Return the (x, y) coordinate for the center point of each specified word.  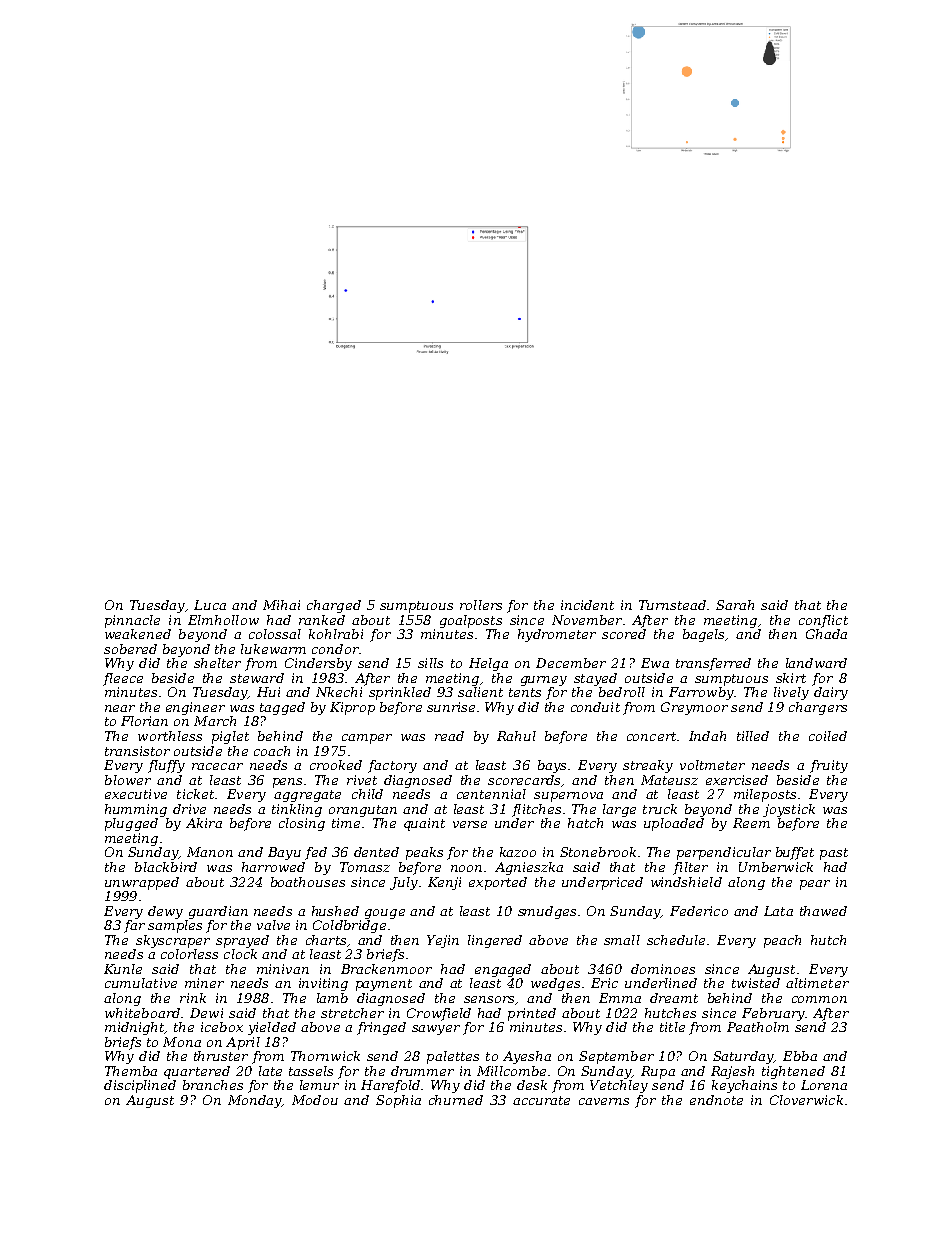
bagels (703, 635)
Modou (315, 1100)
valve (273, 925)
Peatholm (758, 1027)
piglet (230, 737)
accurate (541, 1100)
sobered (130, 649)
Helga (488, 664)
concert (651, 736)
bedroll (622, 692)
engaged (503, 970)
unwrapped (142, 883)
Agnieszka (529, 868)
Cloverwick (806, 1100)
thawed (823, 911)
